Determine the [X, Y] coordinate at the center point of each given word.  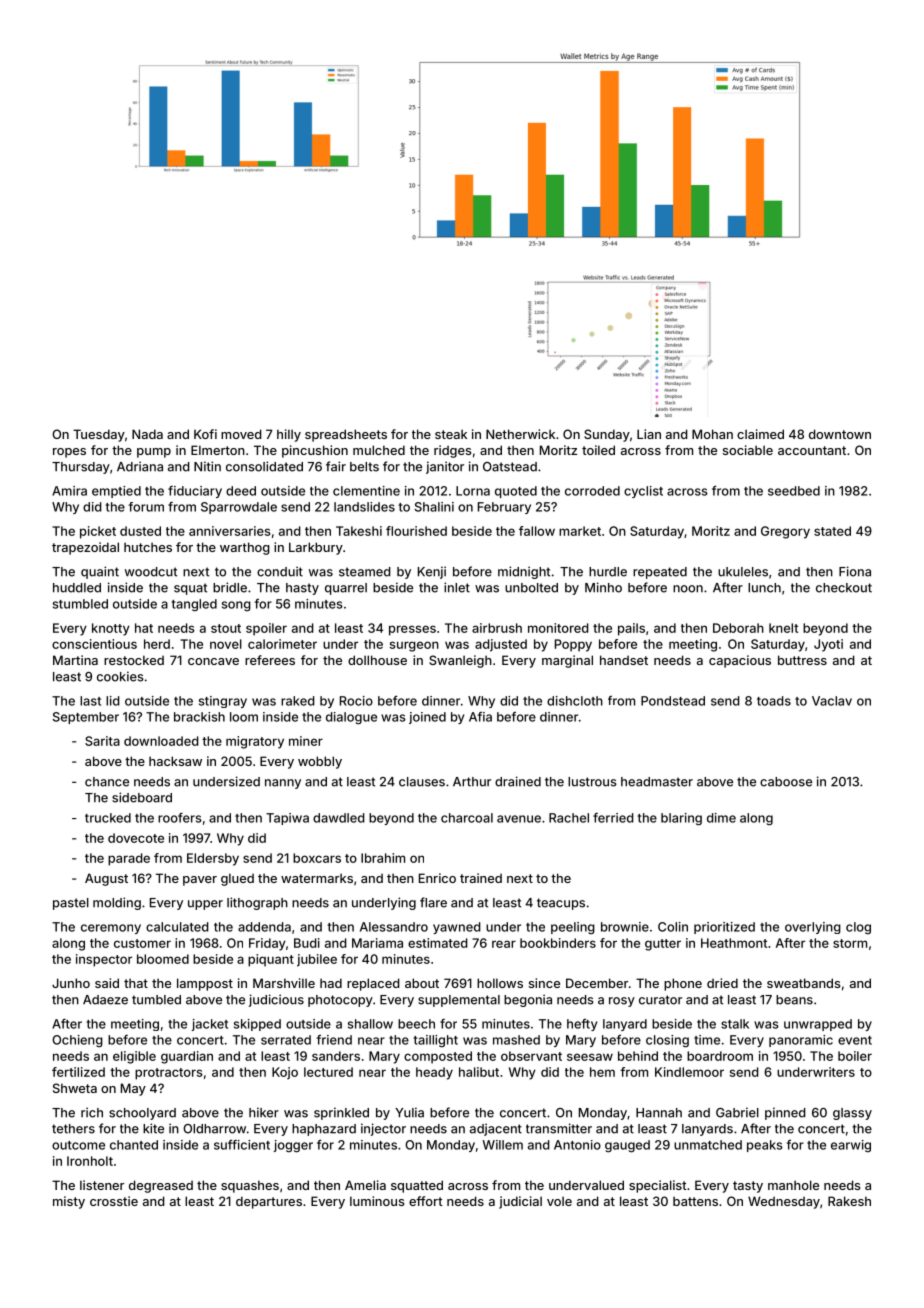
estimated [438, 943]
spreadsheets [346, 435]
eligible [134, 1057]
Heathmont [734, 943]
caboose [786, 782]
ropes [69, 453]
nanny [283, 784]
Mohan [712, 434]
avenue [519, 819]
